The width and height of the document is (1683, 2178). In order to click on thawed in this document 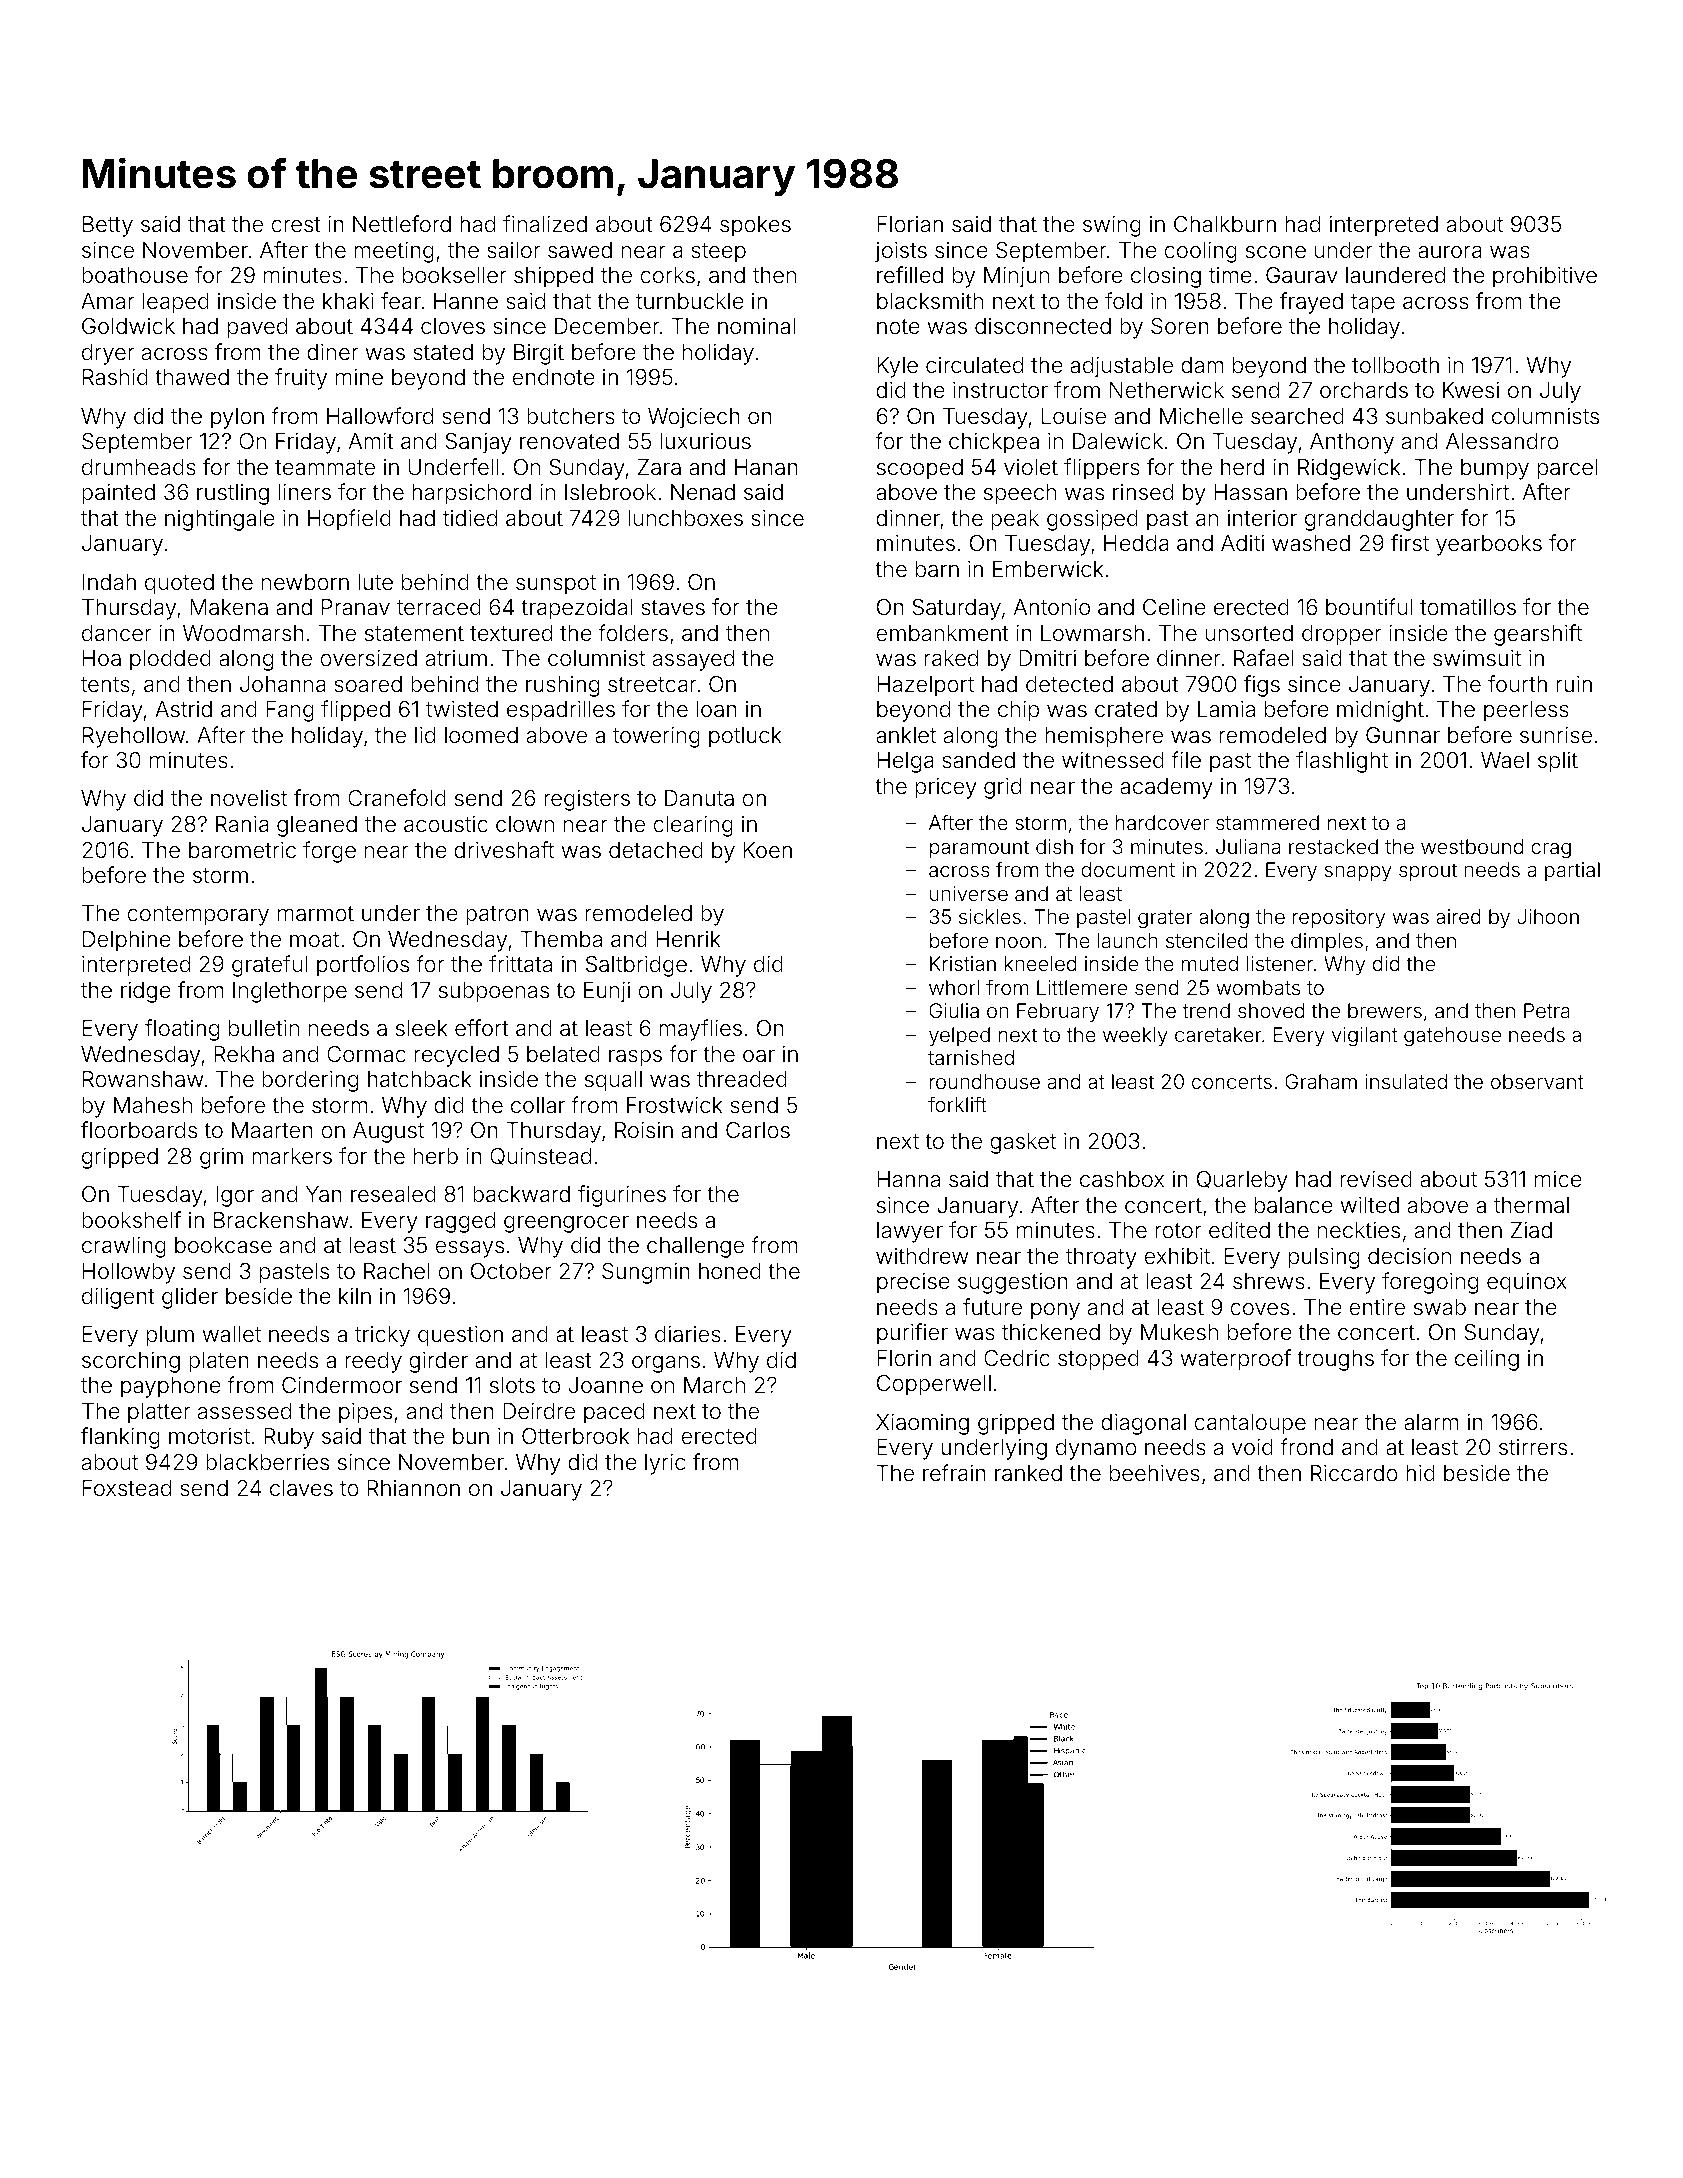, I will do `click(192, 377)`.
